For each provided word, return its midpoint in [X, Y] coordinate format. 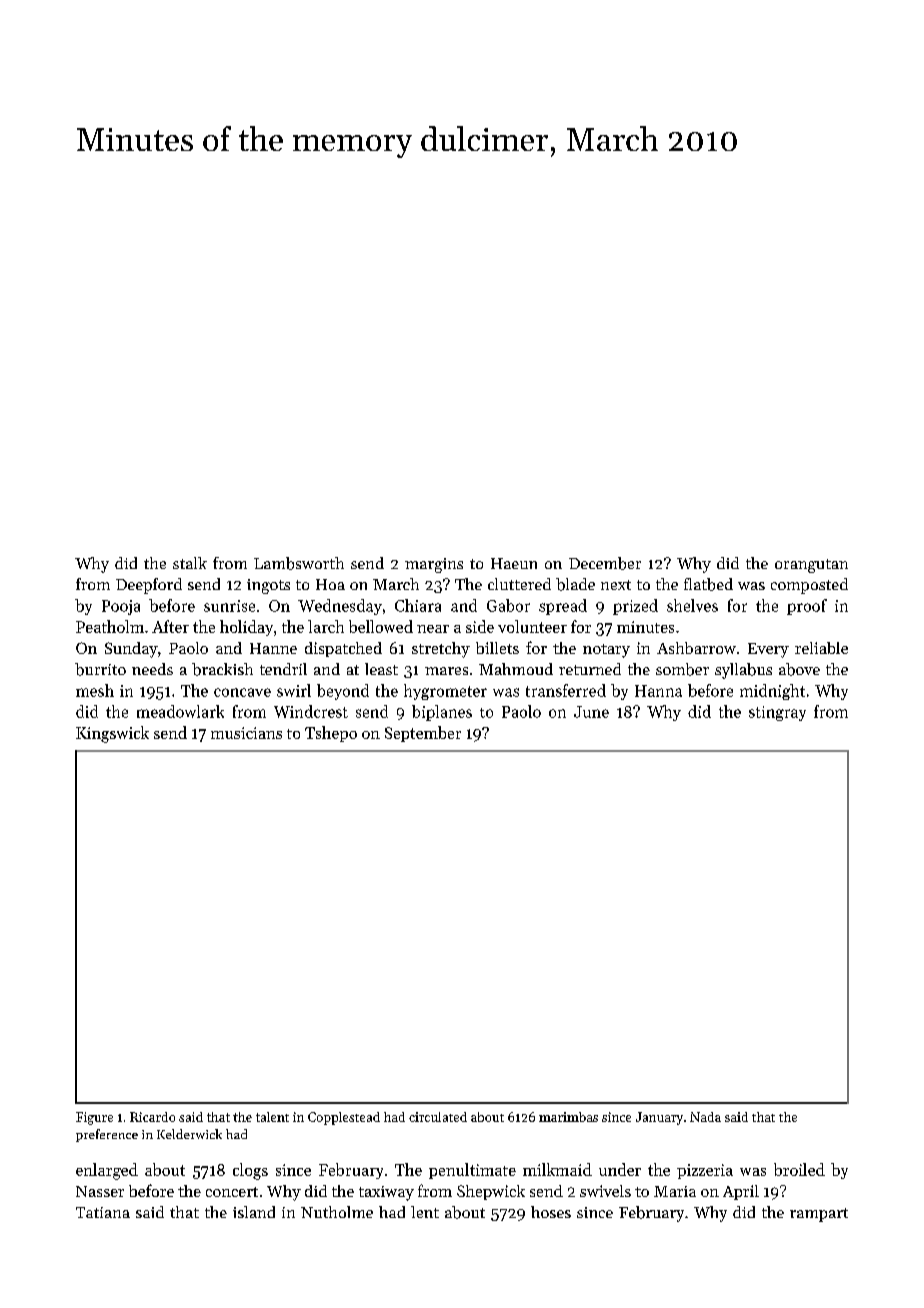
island [254, 1212]
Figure [94, 1118]
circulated [438, 1117]
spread [563, 607]
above [799, 669]
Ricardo [152, 1117]
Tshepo [331, 734]
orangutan [811, 566]
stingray [777, 713]
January [659, 1118]
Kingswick [112, 734]
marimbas [568, 1117]
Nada [705, 1117]
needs [152, 669]
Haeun [514, 563]
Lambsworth [299, 563]
